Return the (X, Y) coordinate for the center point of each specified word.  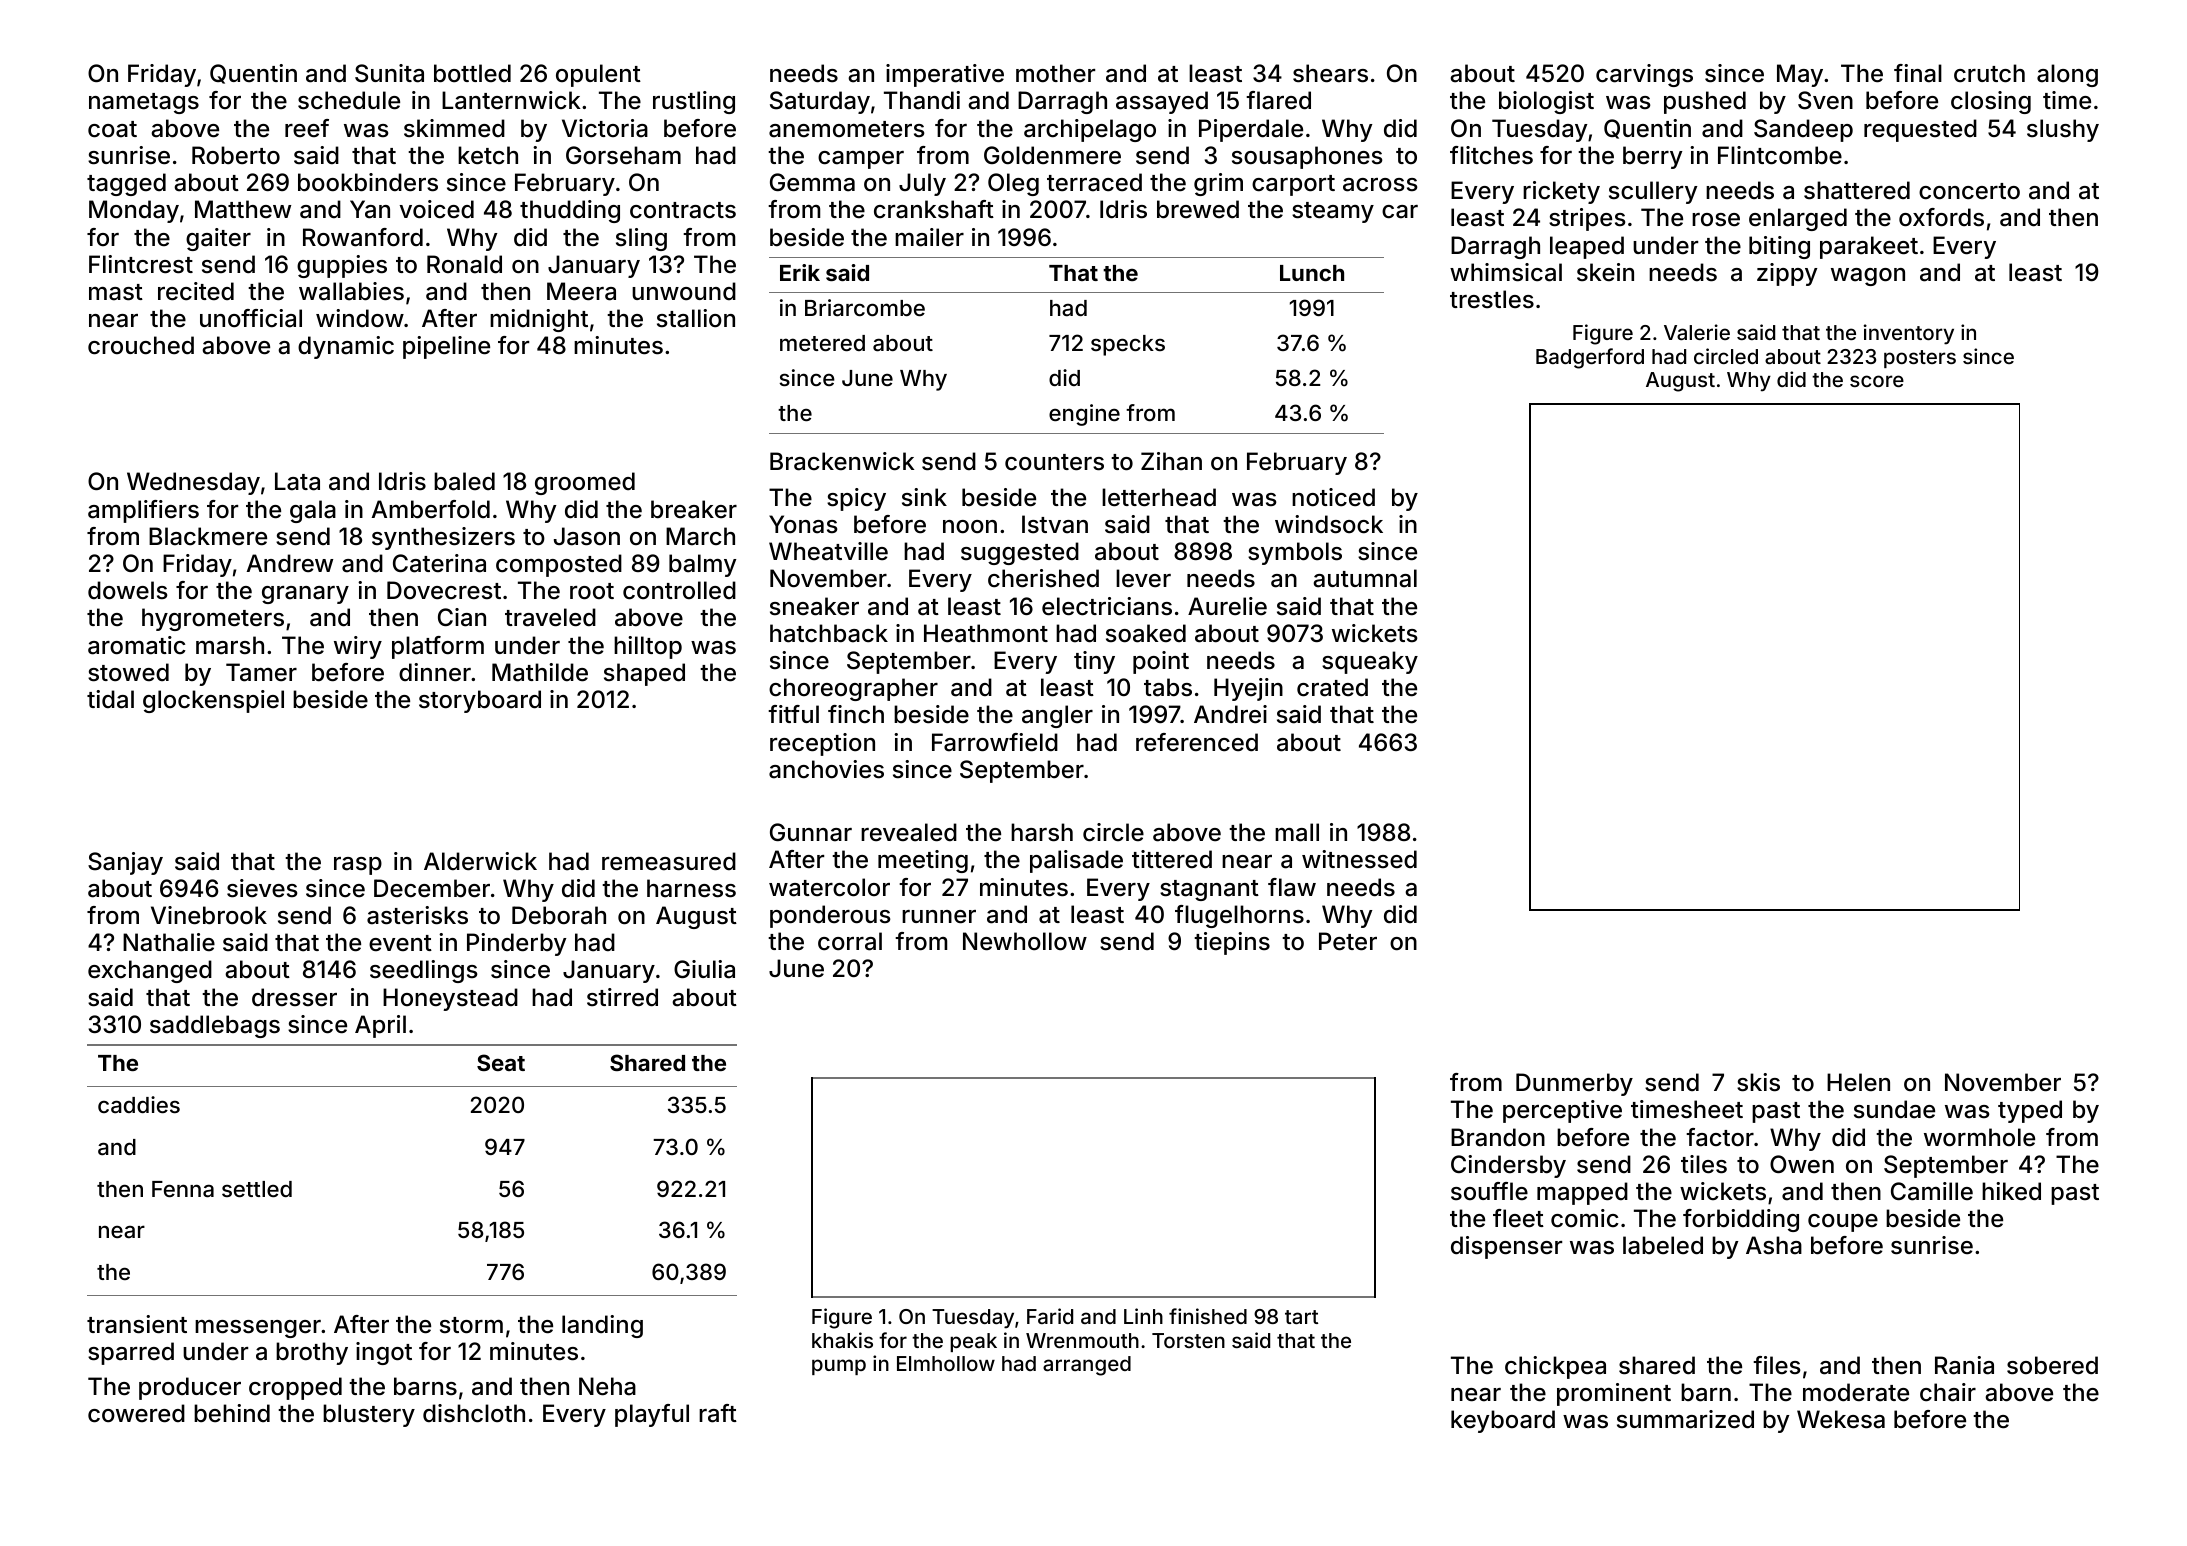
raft (718, 1413)
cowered (136, 1413)
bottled (472, 73)
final (1918, 73)
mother (1055, 73)
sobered (2052, 1365)
